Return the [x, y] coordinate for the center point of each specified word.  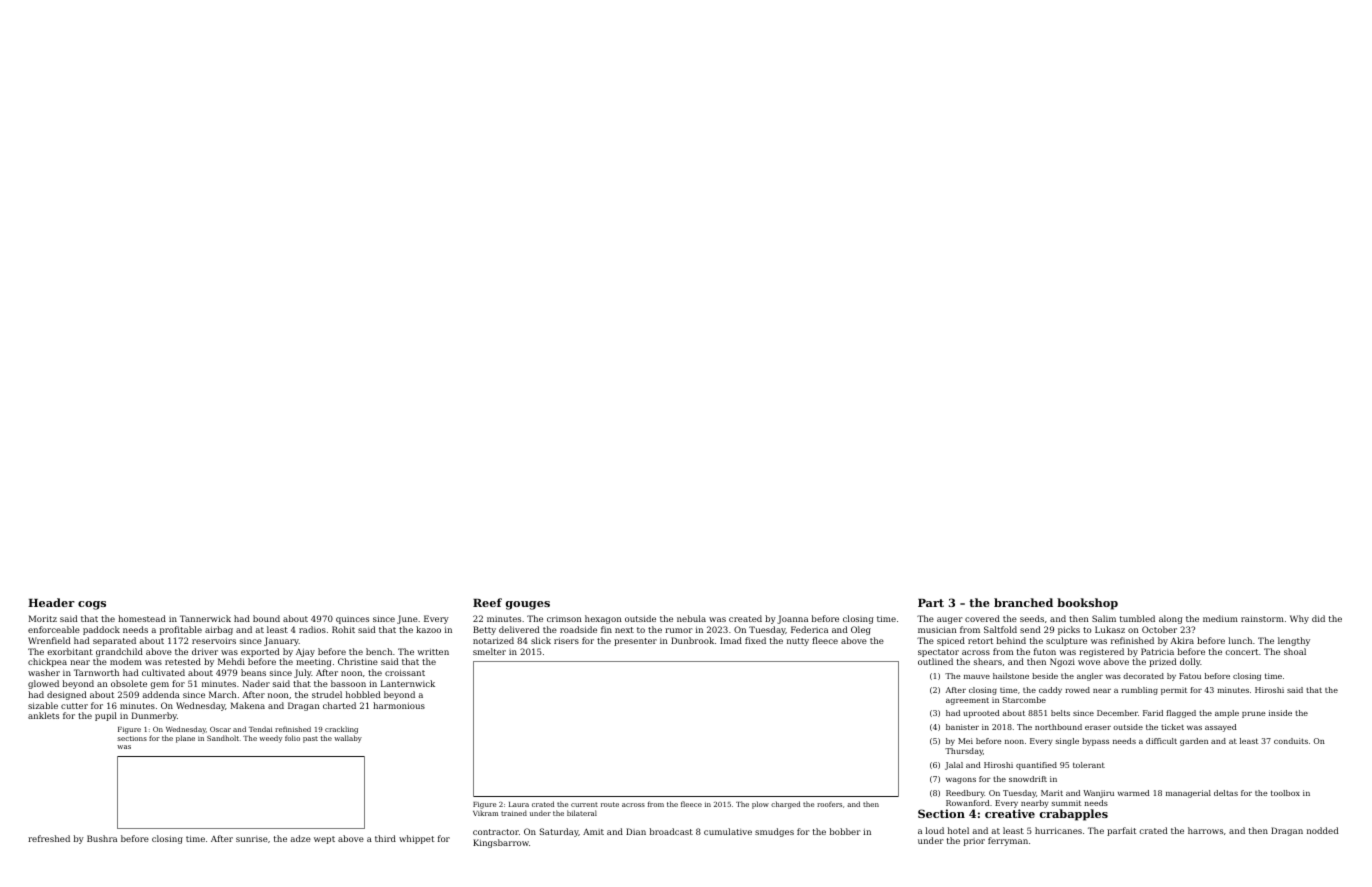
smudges [774, 832]
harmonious [399, 705]
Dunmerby [154, 716]
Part [931, 603]
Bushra [102, 838]
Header [51, 602]
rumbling [1139, 691]
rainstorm [1262, 619]
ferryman [1008, 841]
